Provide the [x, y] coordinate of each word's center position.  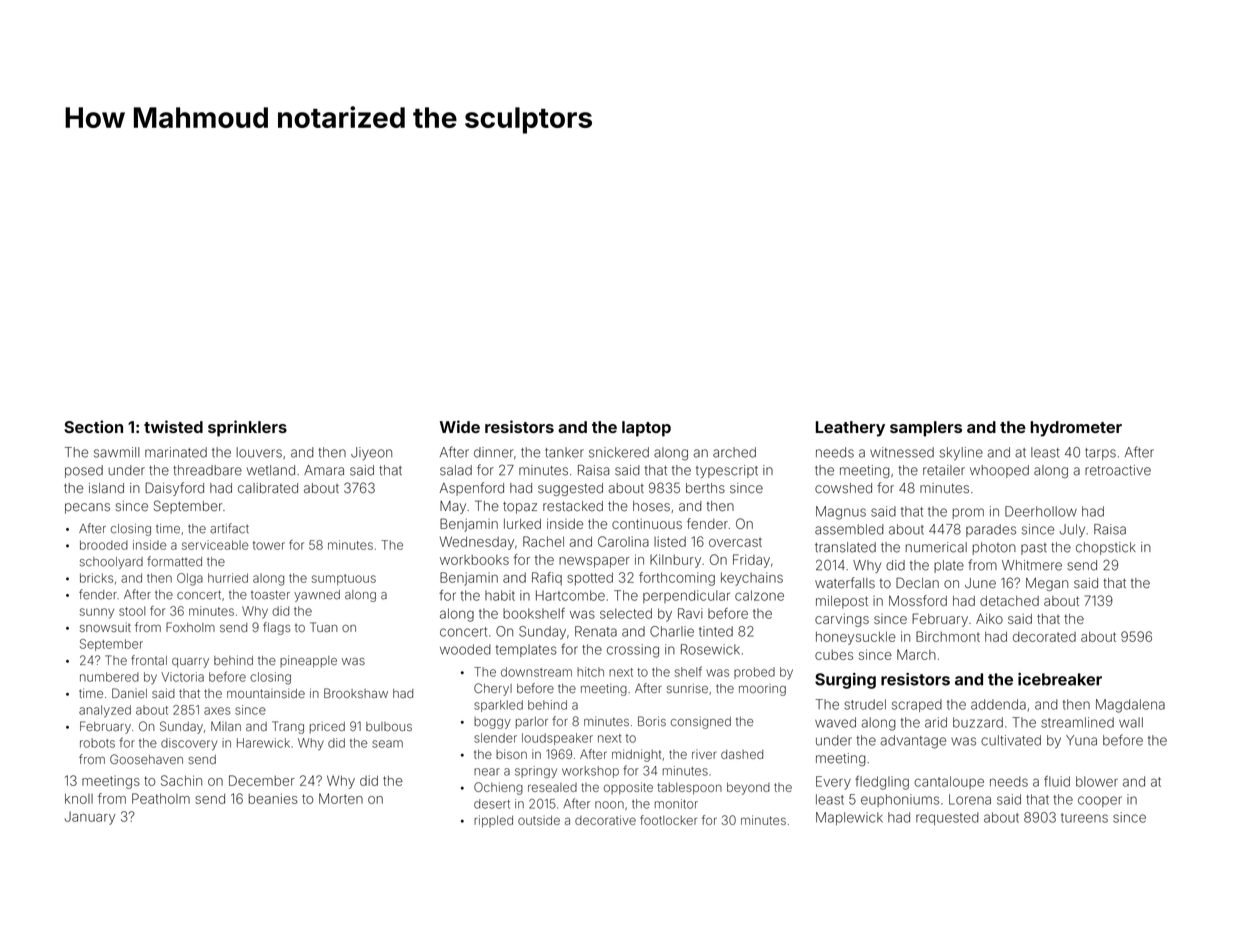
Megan [1047, 584]
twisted [173, 426]
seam [387, 744]
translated [845, 547]
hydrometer [1076, 429]
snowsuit [105, 627]
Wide [460, 426]
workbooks [474, 560]
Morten [341, 798]
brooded [104, 545]
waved [835, 722]
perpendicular [686, 596]
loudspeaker [557, 739]
